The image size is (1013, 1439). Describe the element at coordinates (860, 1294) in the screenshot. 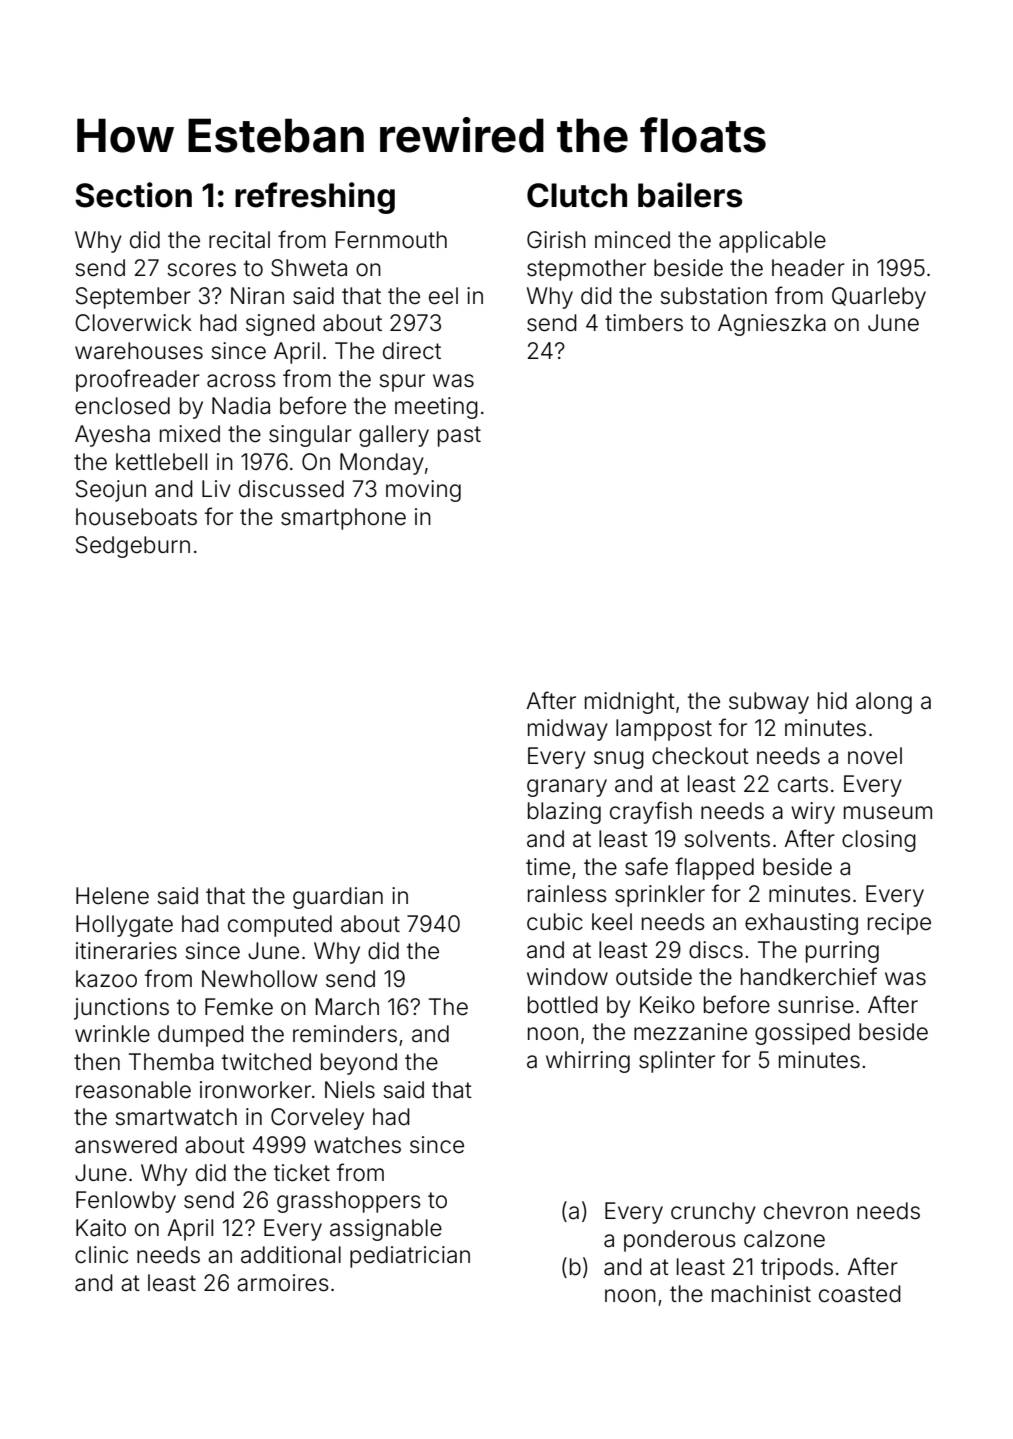

I see `coasted` at that location.
